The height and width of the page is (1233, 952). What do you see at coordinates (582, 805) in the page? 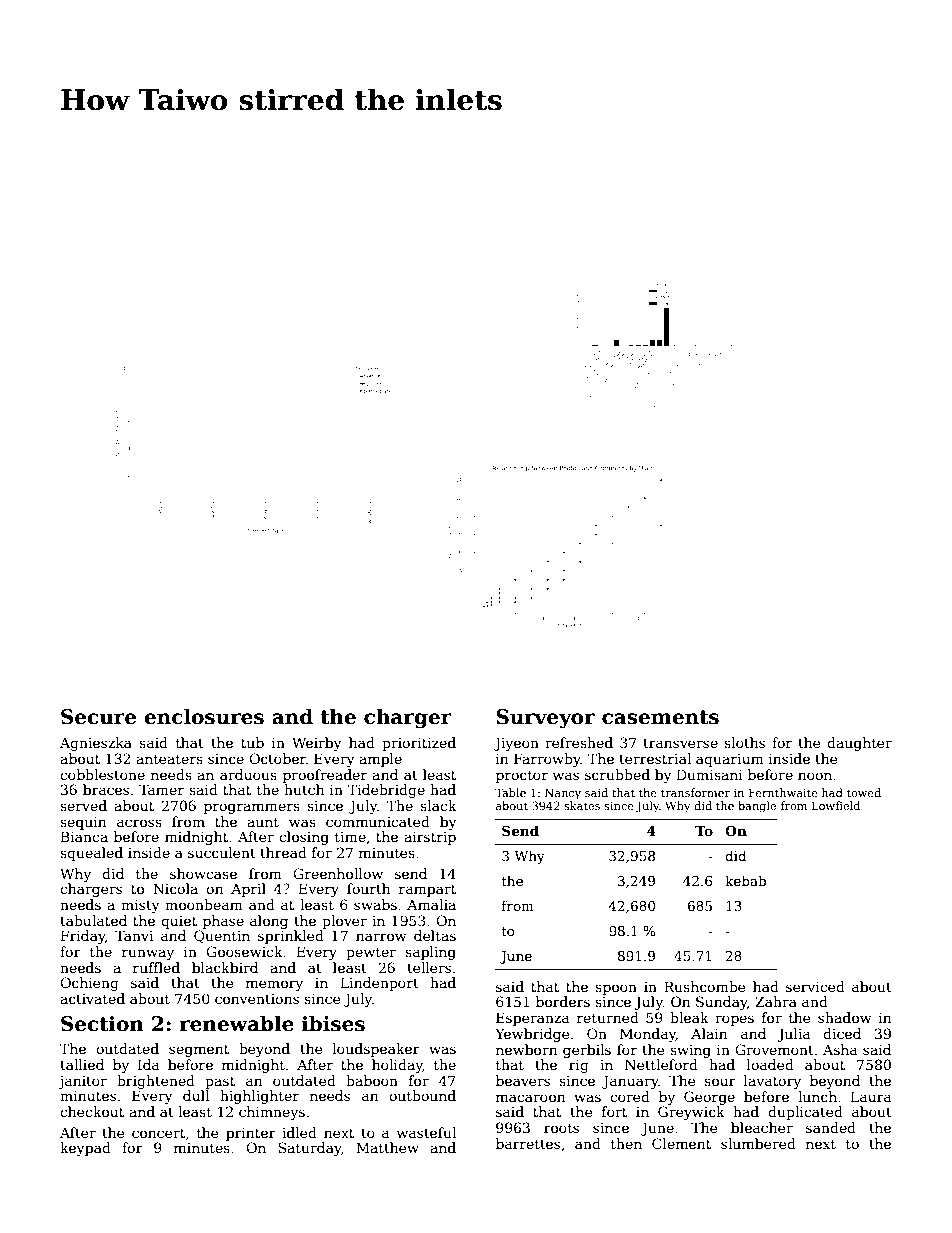
I see `skates` at bounding box center [582, 805].
